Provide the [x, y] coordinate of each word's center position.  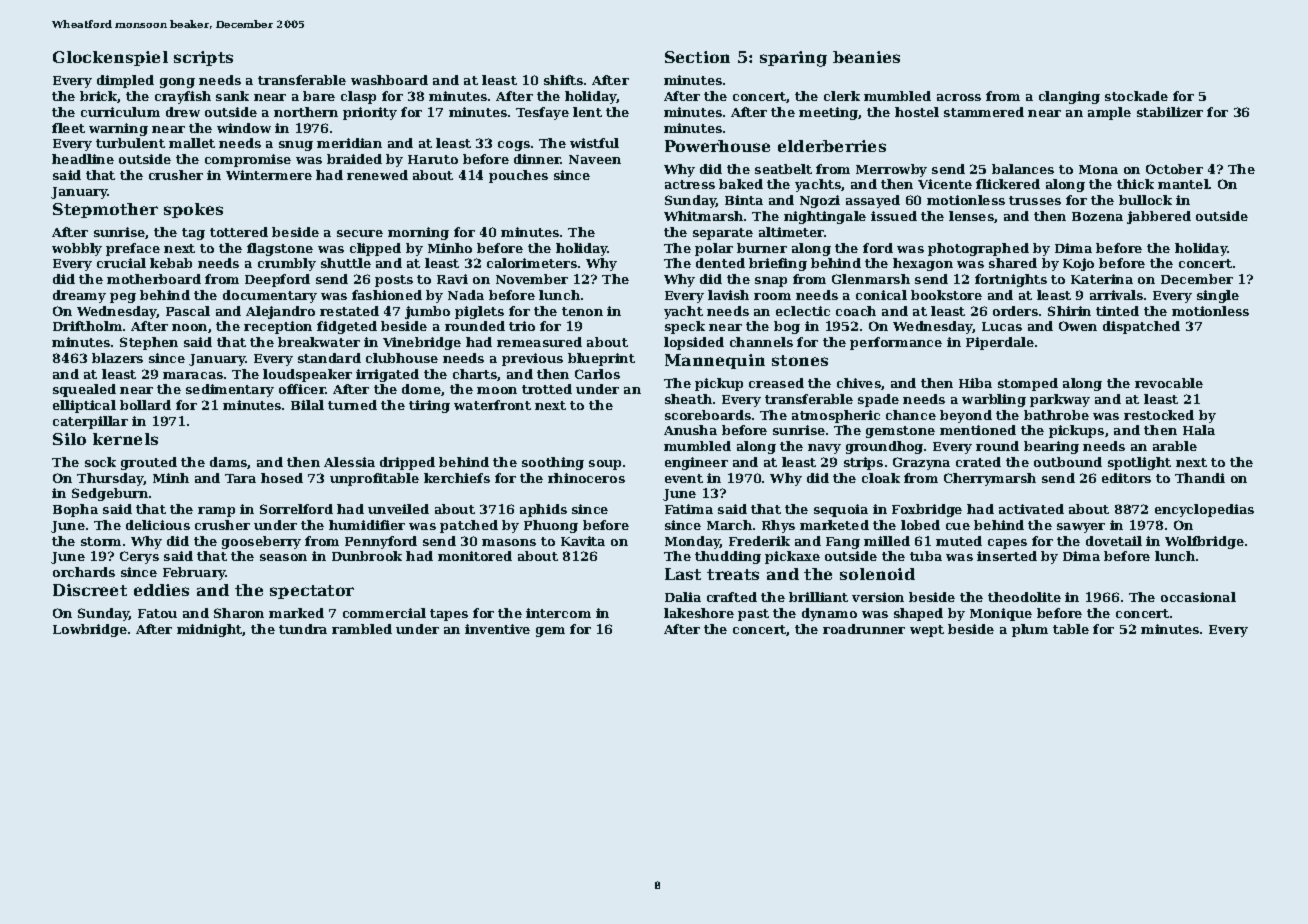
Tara [240, 478]
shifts [563, 80]
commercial [384, 613]
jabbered [1159, 217]
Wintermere [269, 175]
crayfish [183, 97]
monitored [475, 556]
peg [123, 298]
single [1218, 296]
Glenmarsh [871, 279]
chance [911, 415]
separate [723, 234]
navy [824, 449]
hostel [917, 112]
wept [927, 631]
